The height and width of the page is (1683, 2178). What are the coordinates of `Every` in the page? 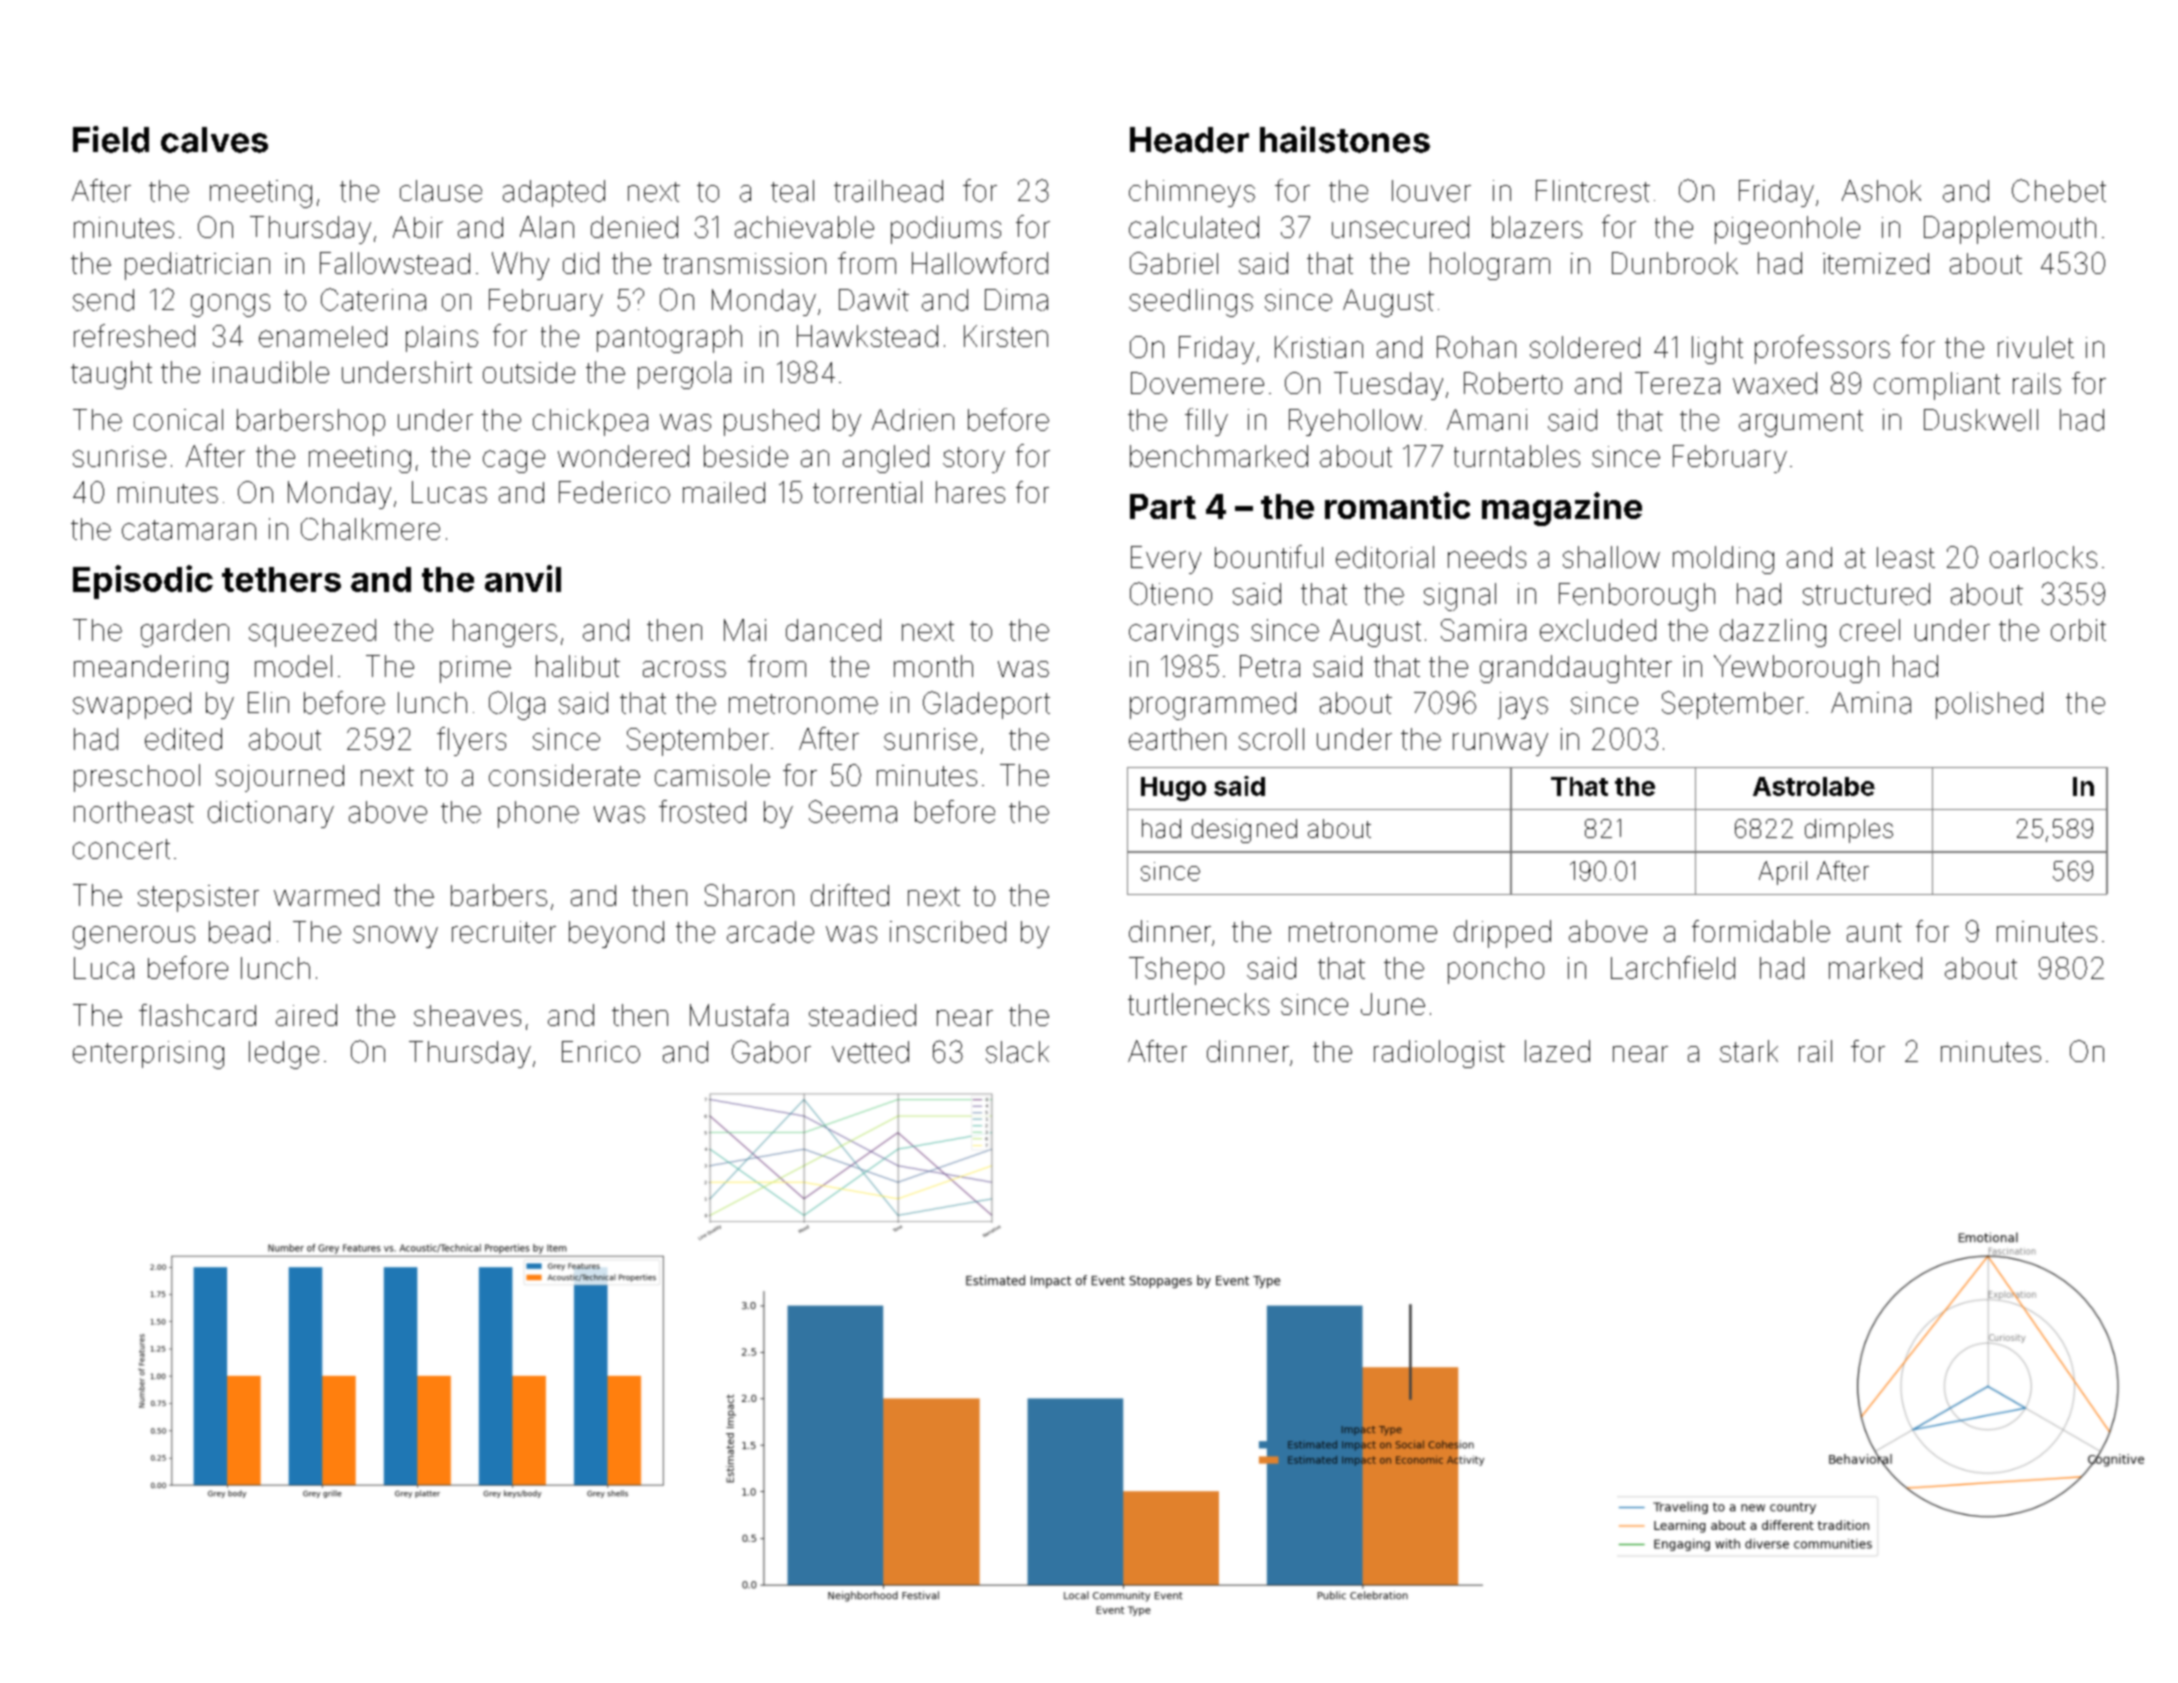 It's located at (1166, 560).
